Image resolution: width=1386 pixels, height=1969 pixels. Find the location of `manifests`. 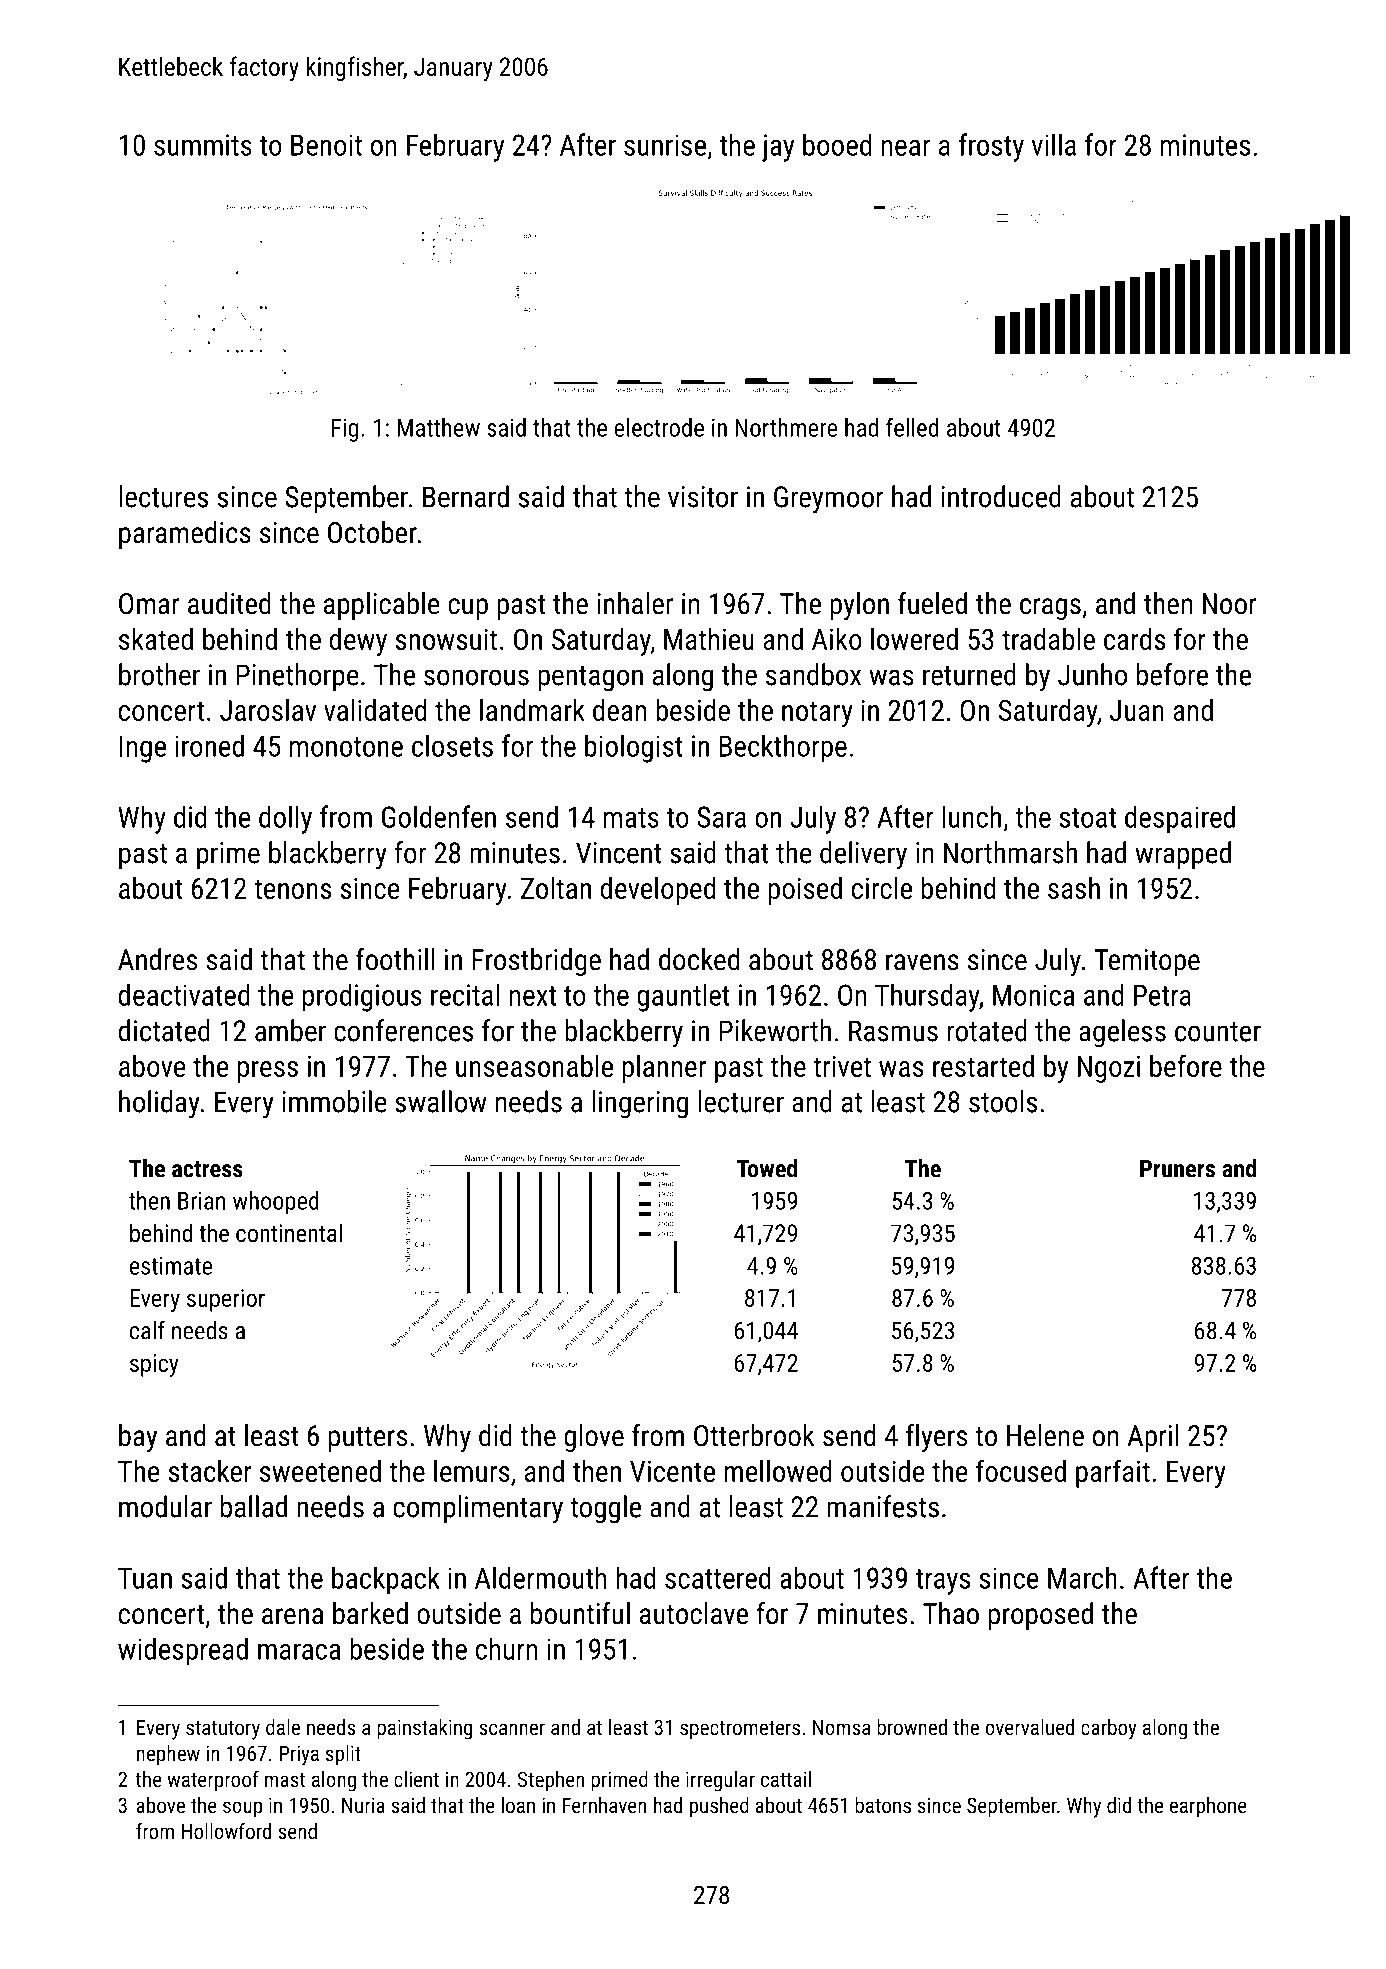

manifests is located at coordinates (883, 1506).
